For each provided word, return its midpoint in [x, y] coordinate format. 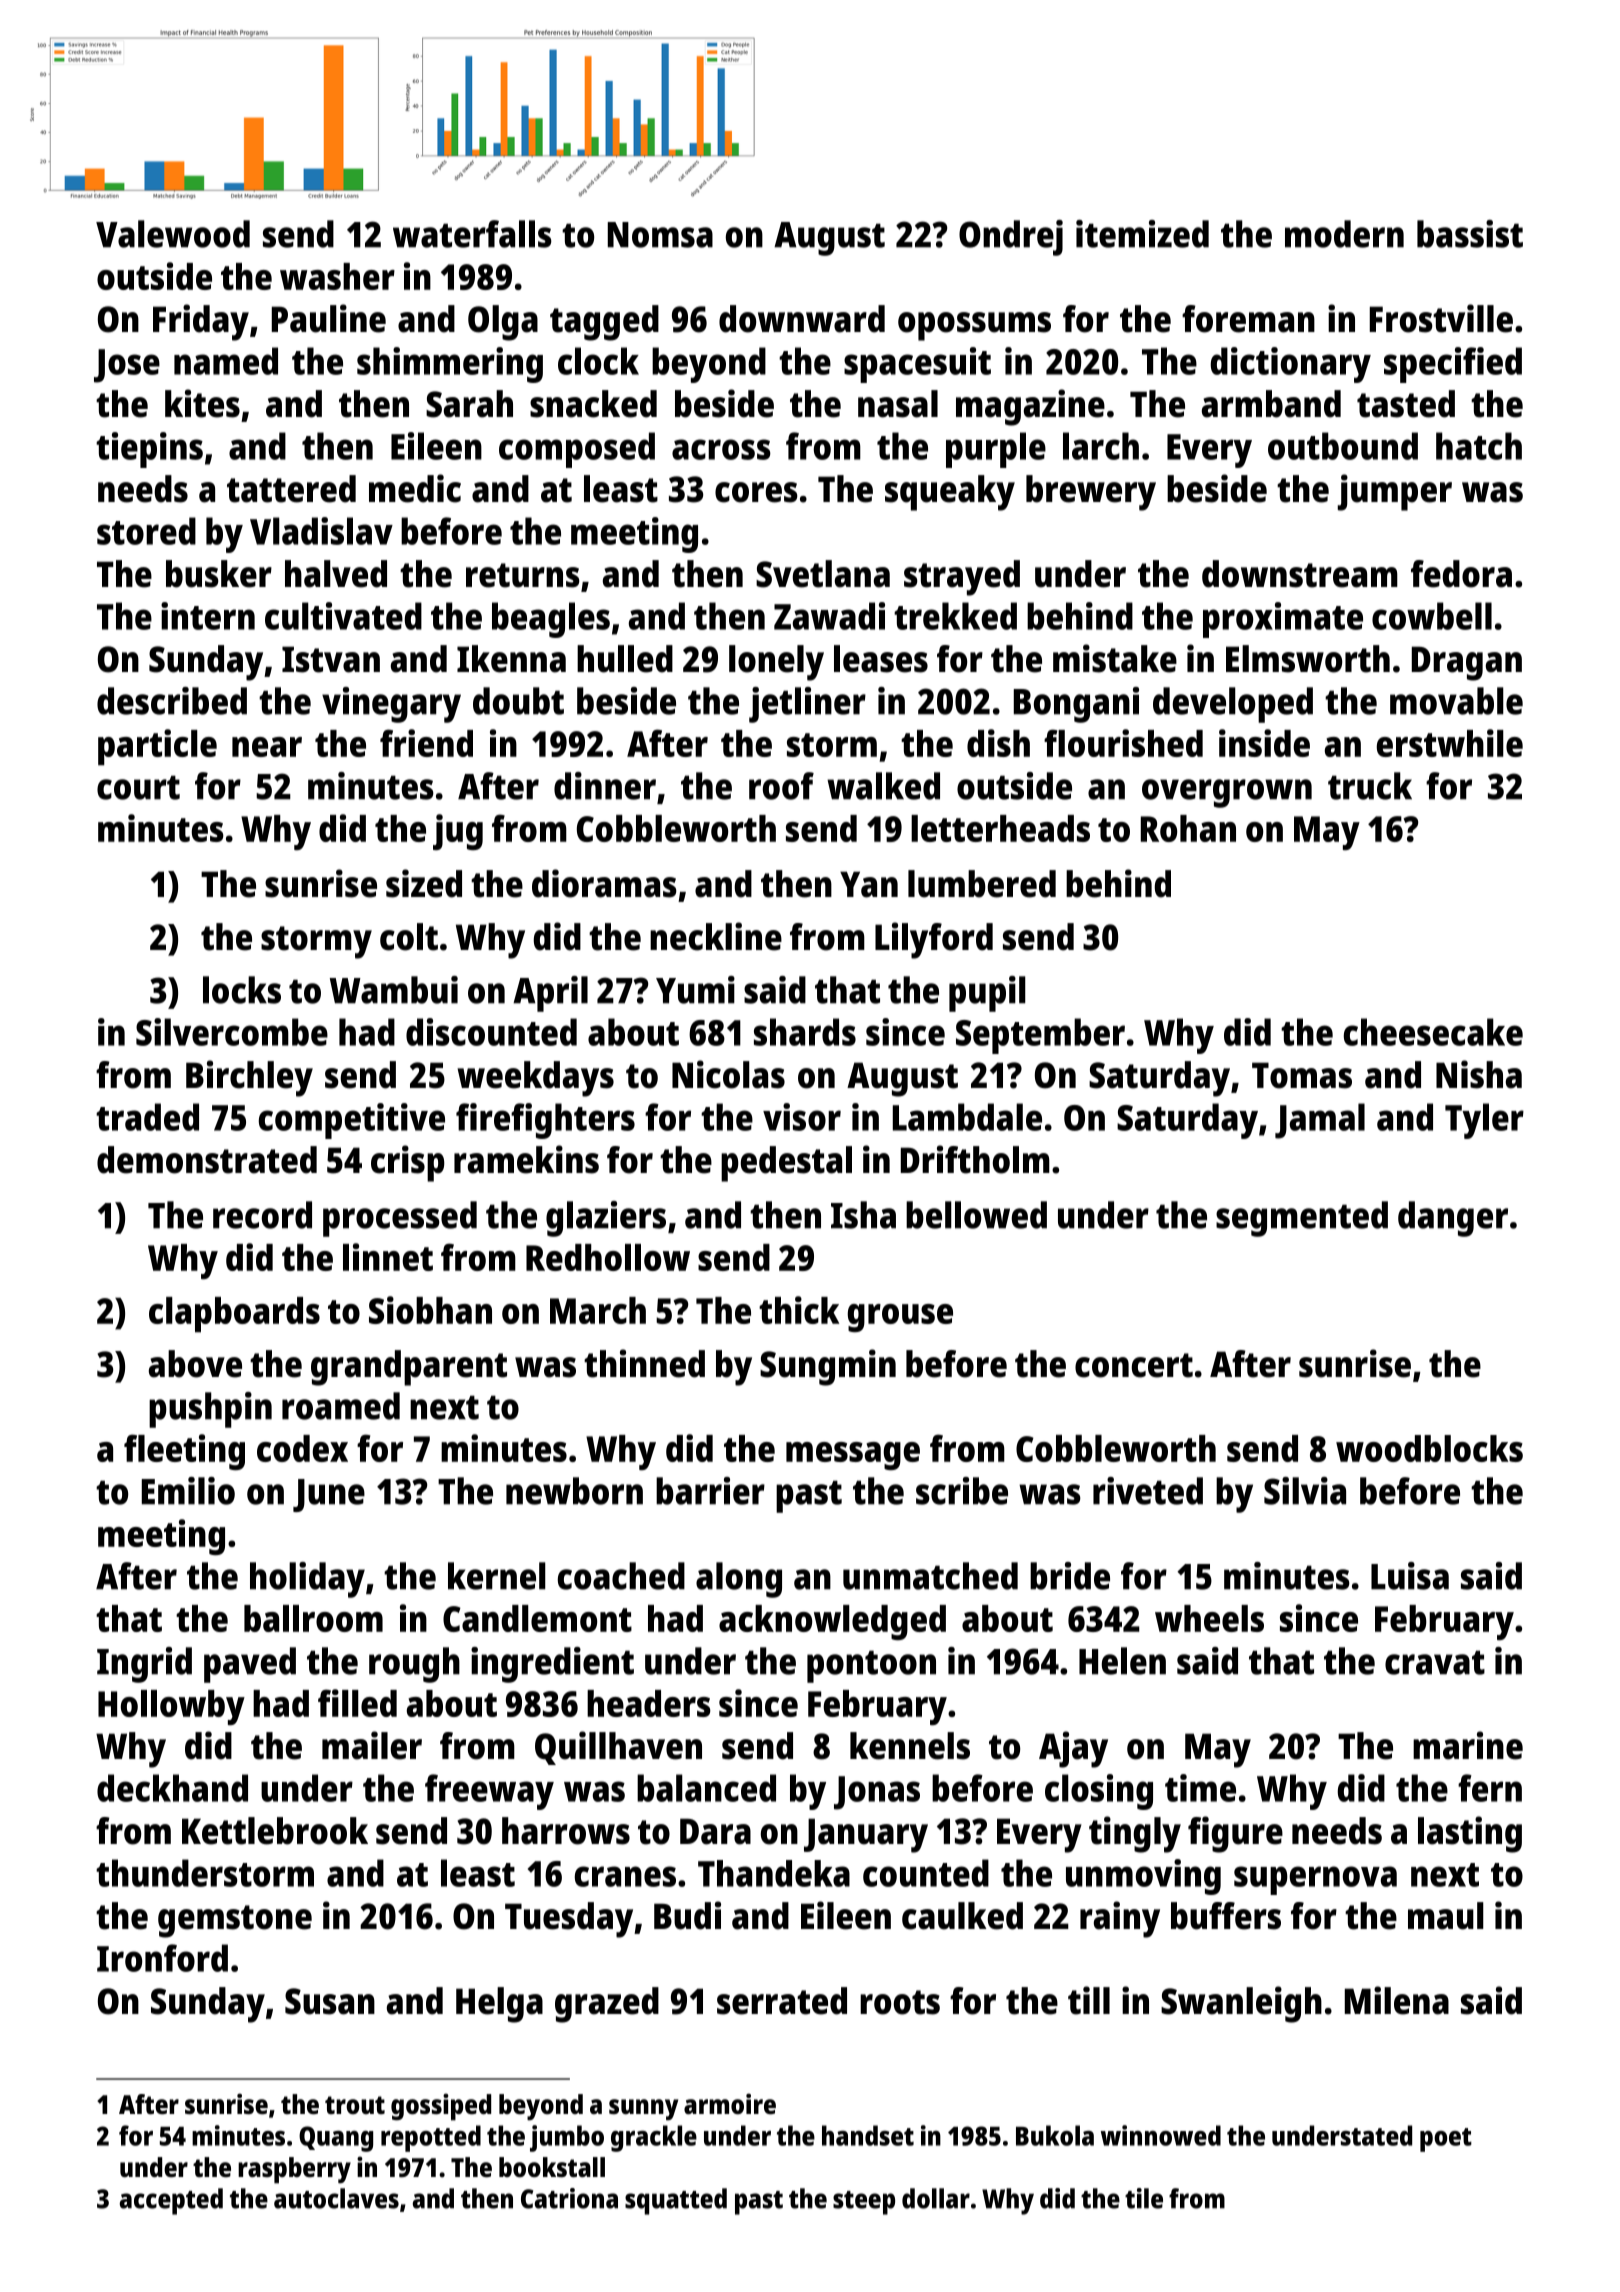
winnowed [1161, 2135]
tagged [604, 323]
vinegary [391, 705]
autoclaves [336, 2198]
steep [864, 2203]
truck [1370, 786]
